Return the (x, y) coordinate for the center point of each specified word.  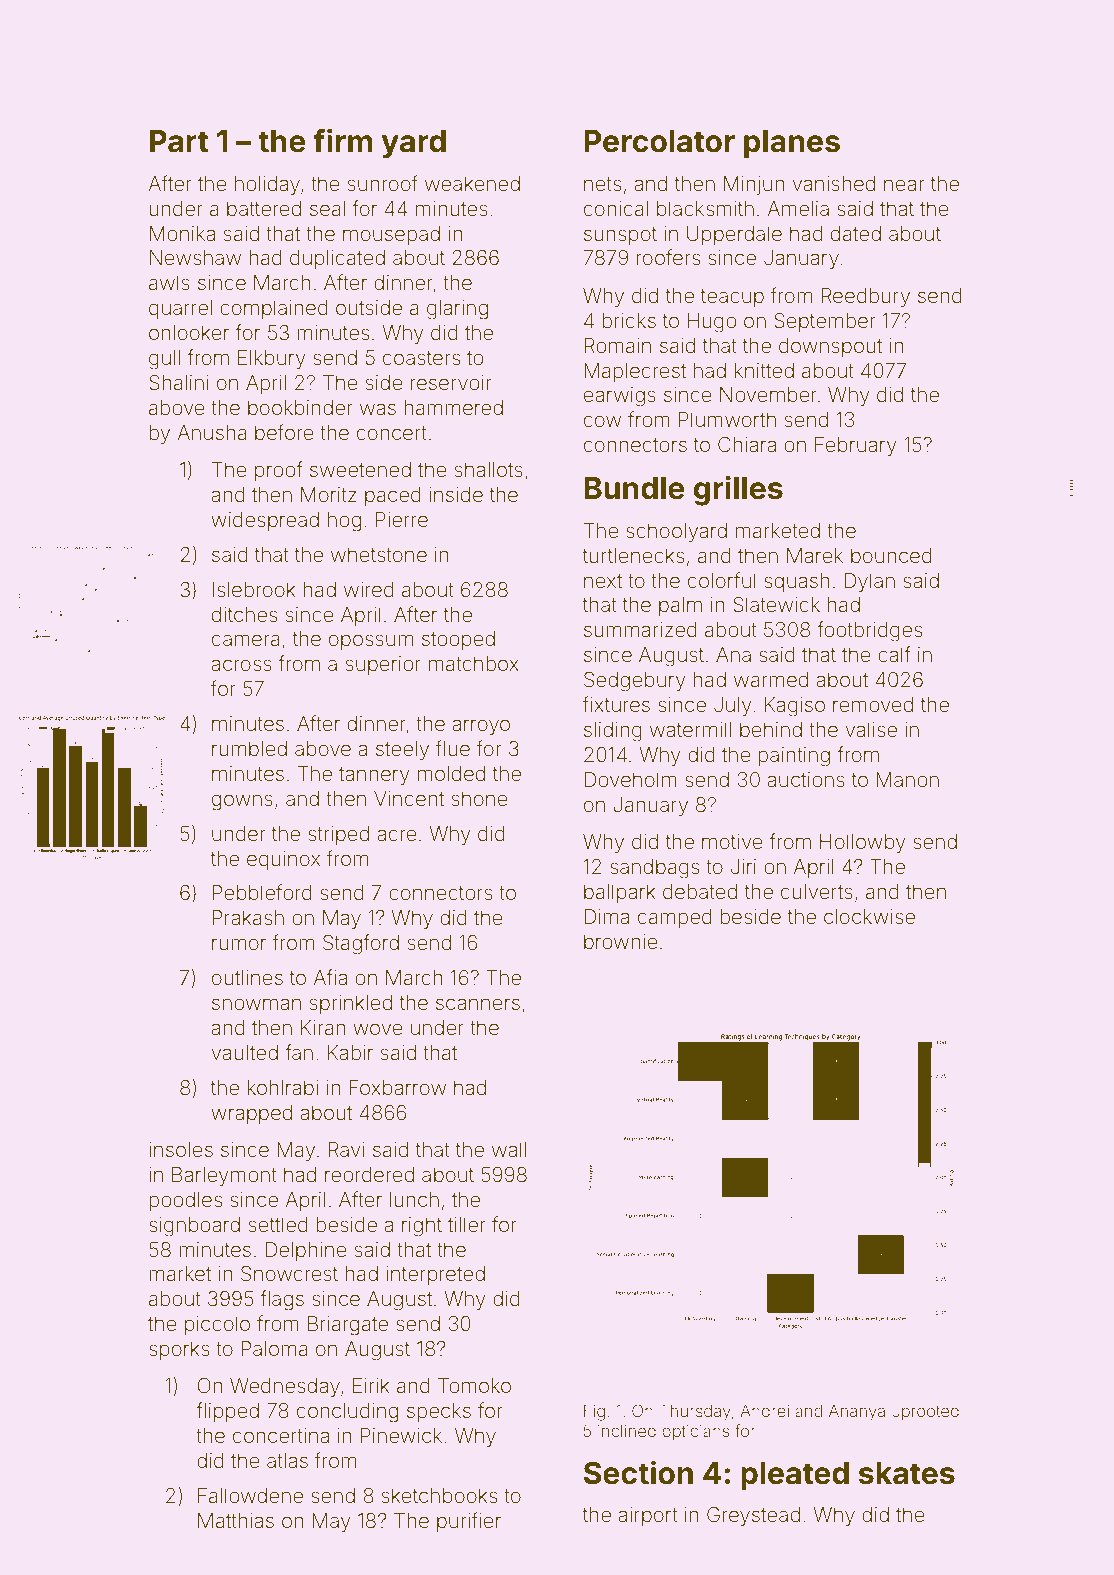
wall (509, 1149)
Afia (330, 977)
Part (179, 141)
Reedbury (865, 298)
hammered (454, 407)
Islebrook (254, 589)
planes (792, 144)
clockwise (869, 916)
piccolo (217, 1325)
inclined (627, 1431)
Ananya (857, 1413)
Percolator (659, 141)
